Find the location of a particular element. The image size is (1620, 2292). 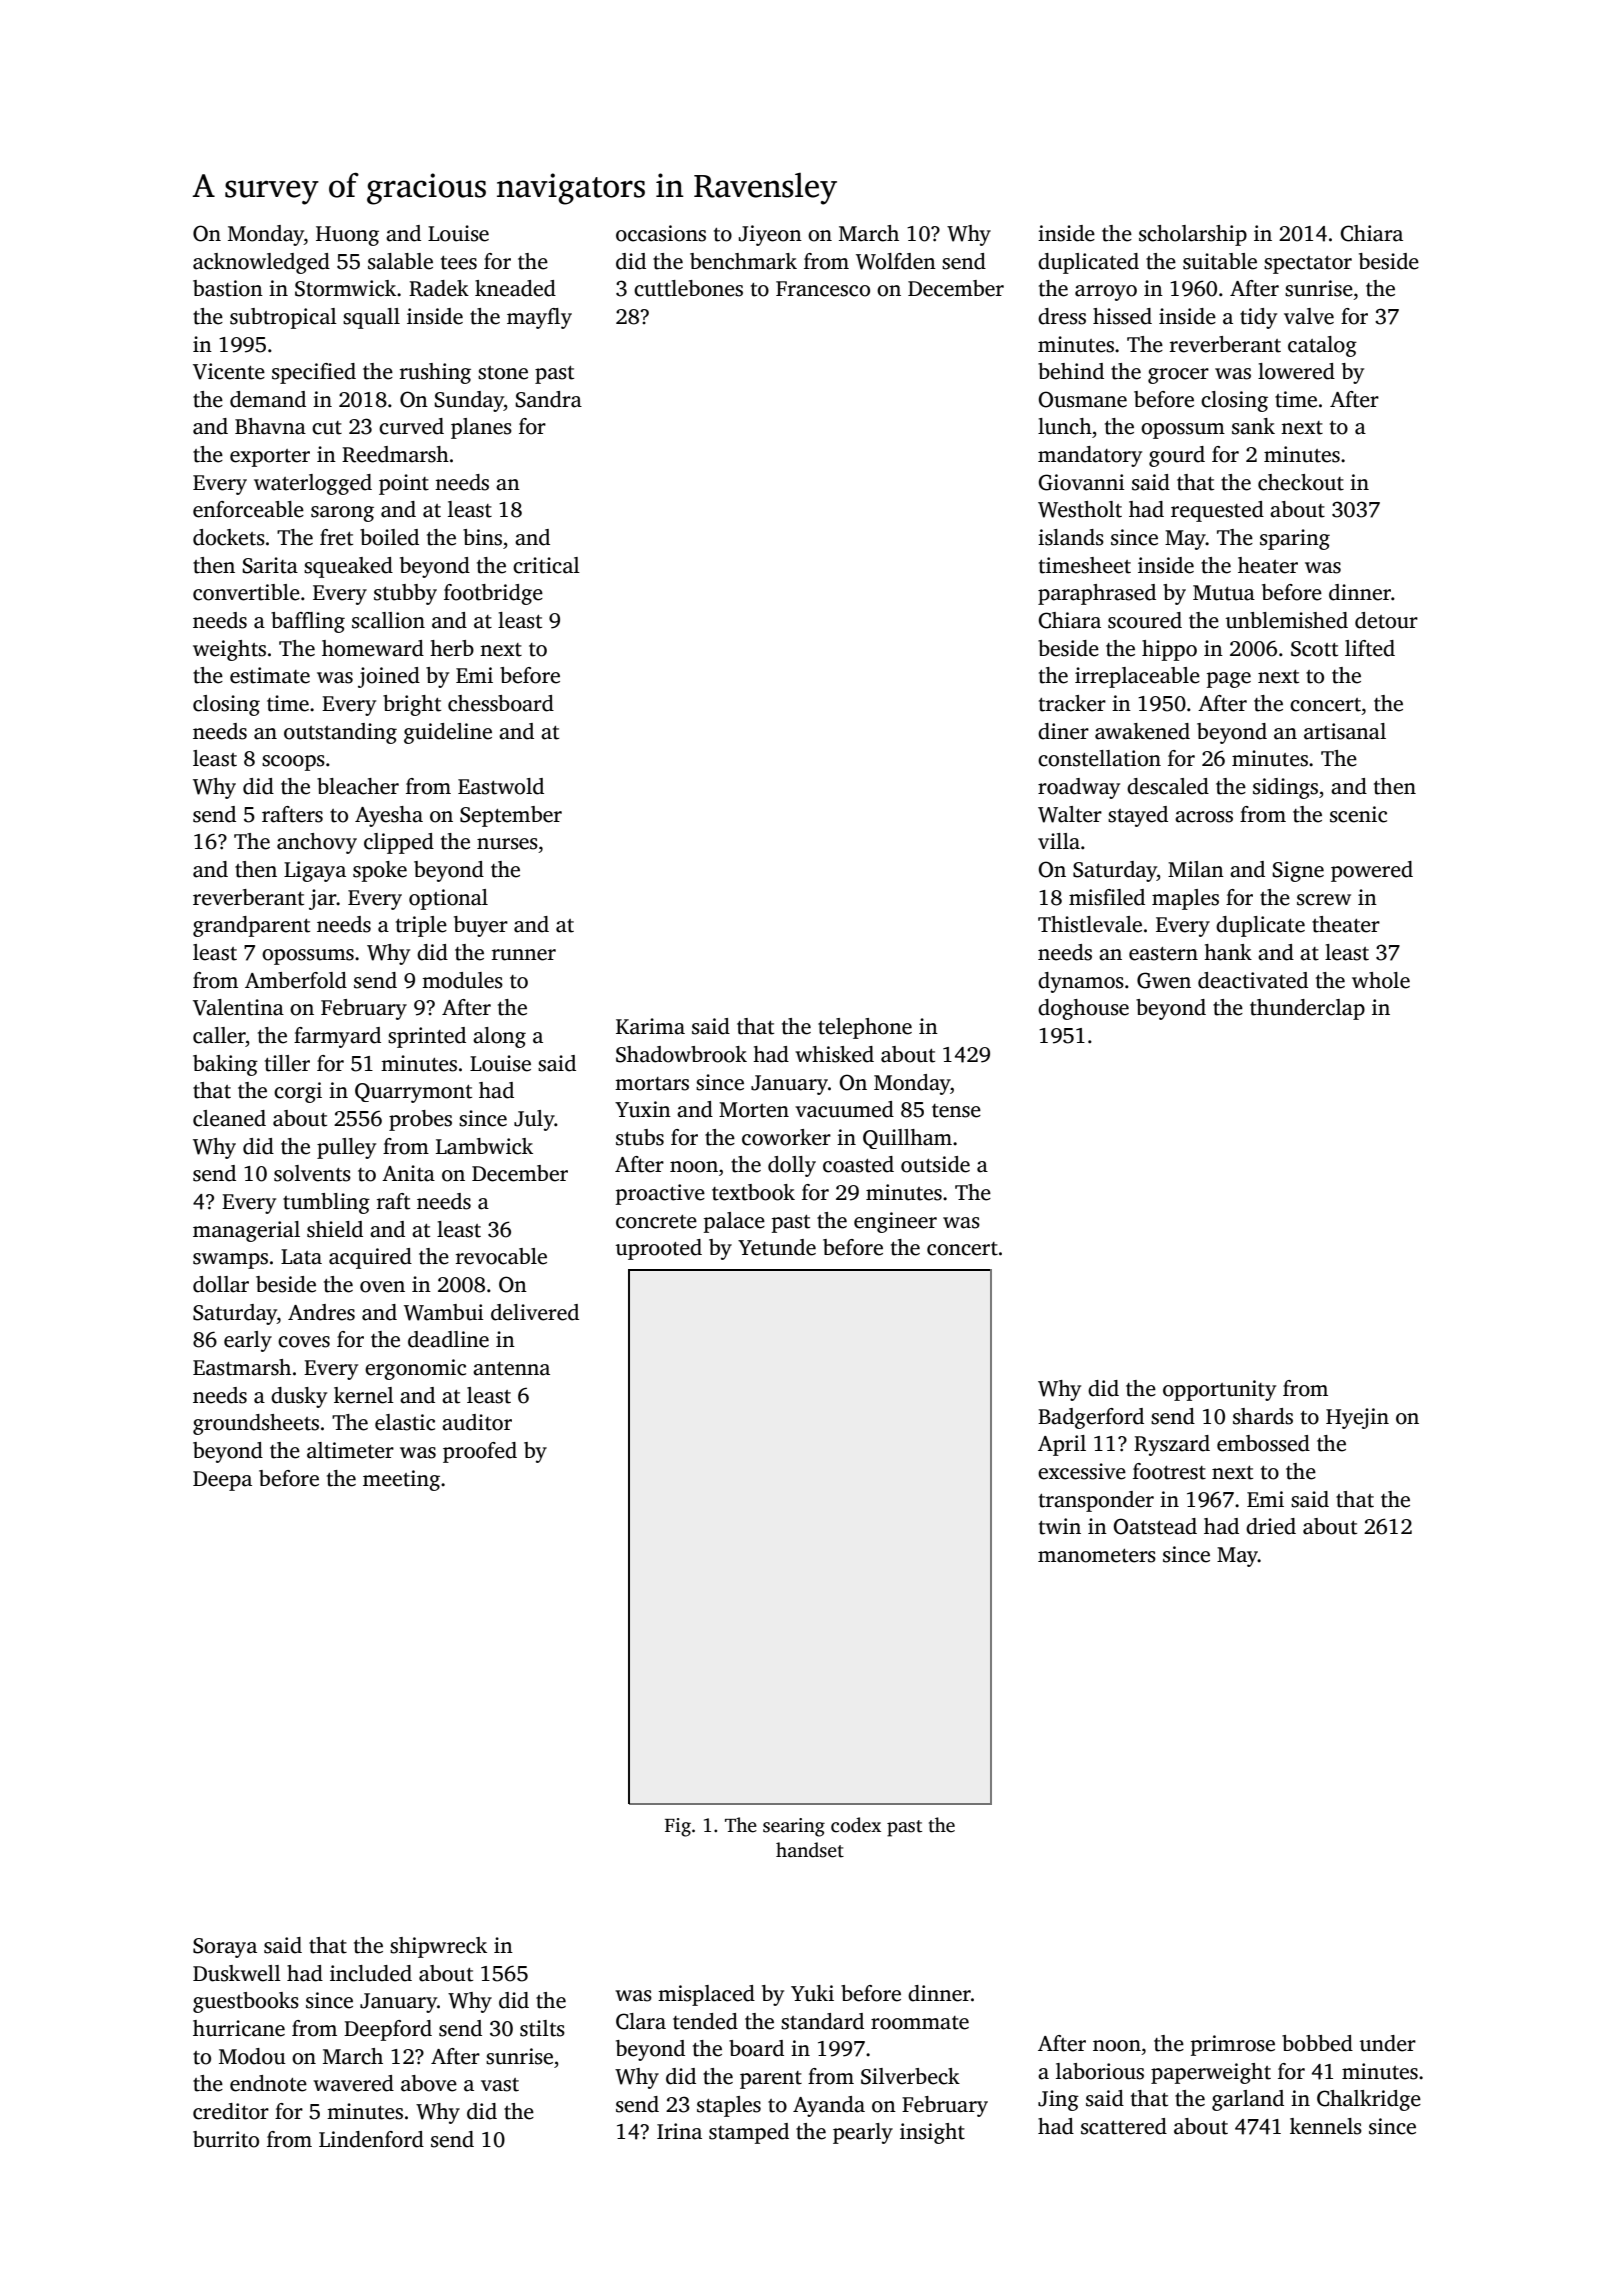

Shadowbrook is located at coordinates (681, 1054).
